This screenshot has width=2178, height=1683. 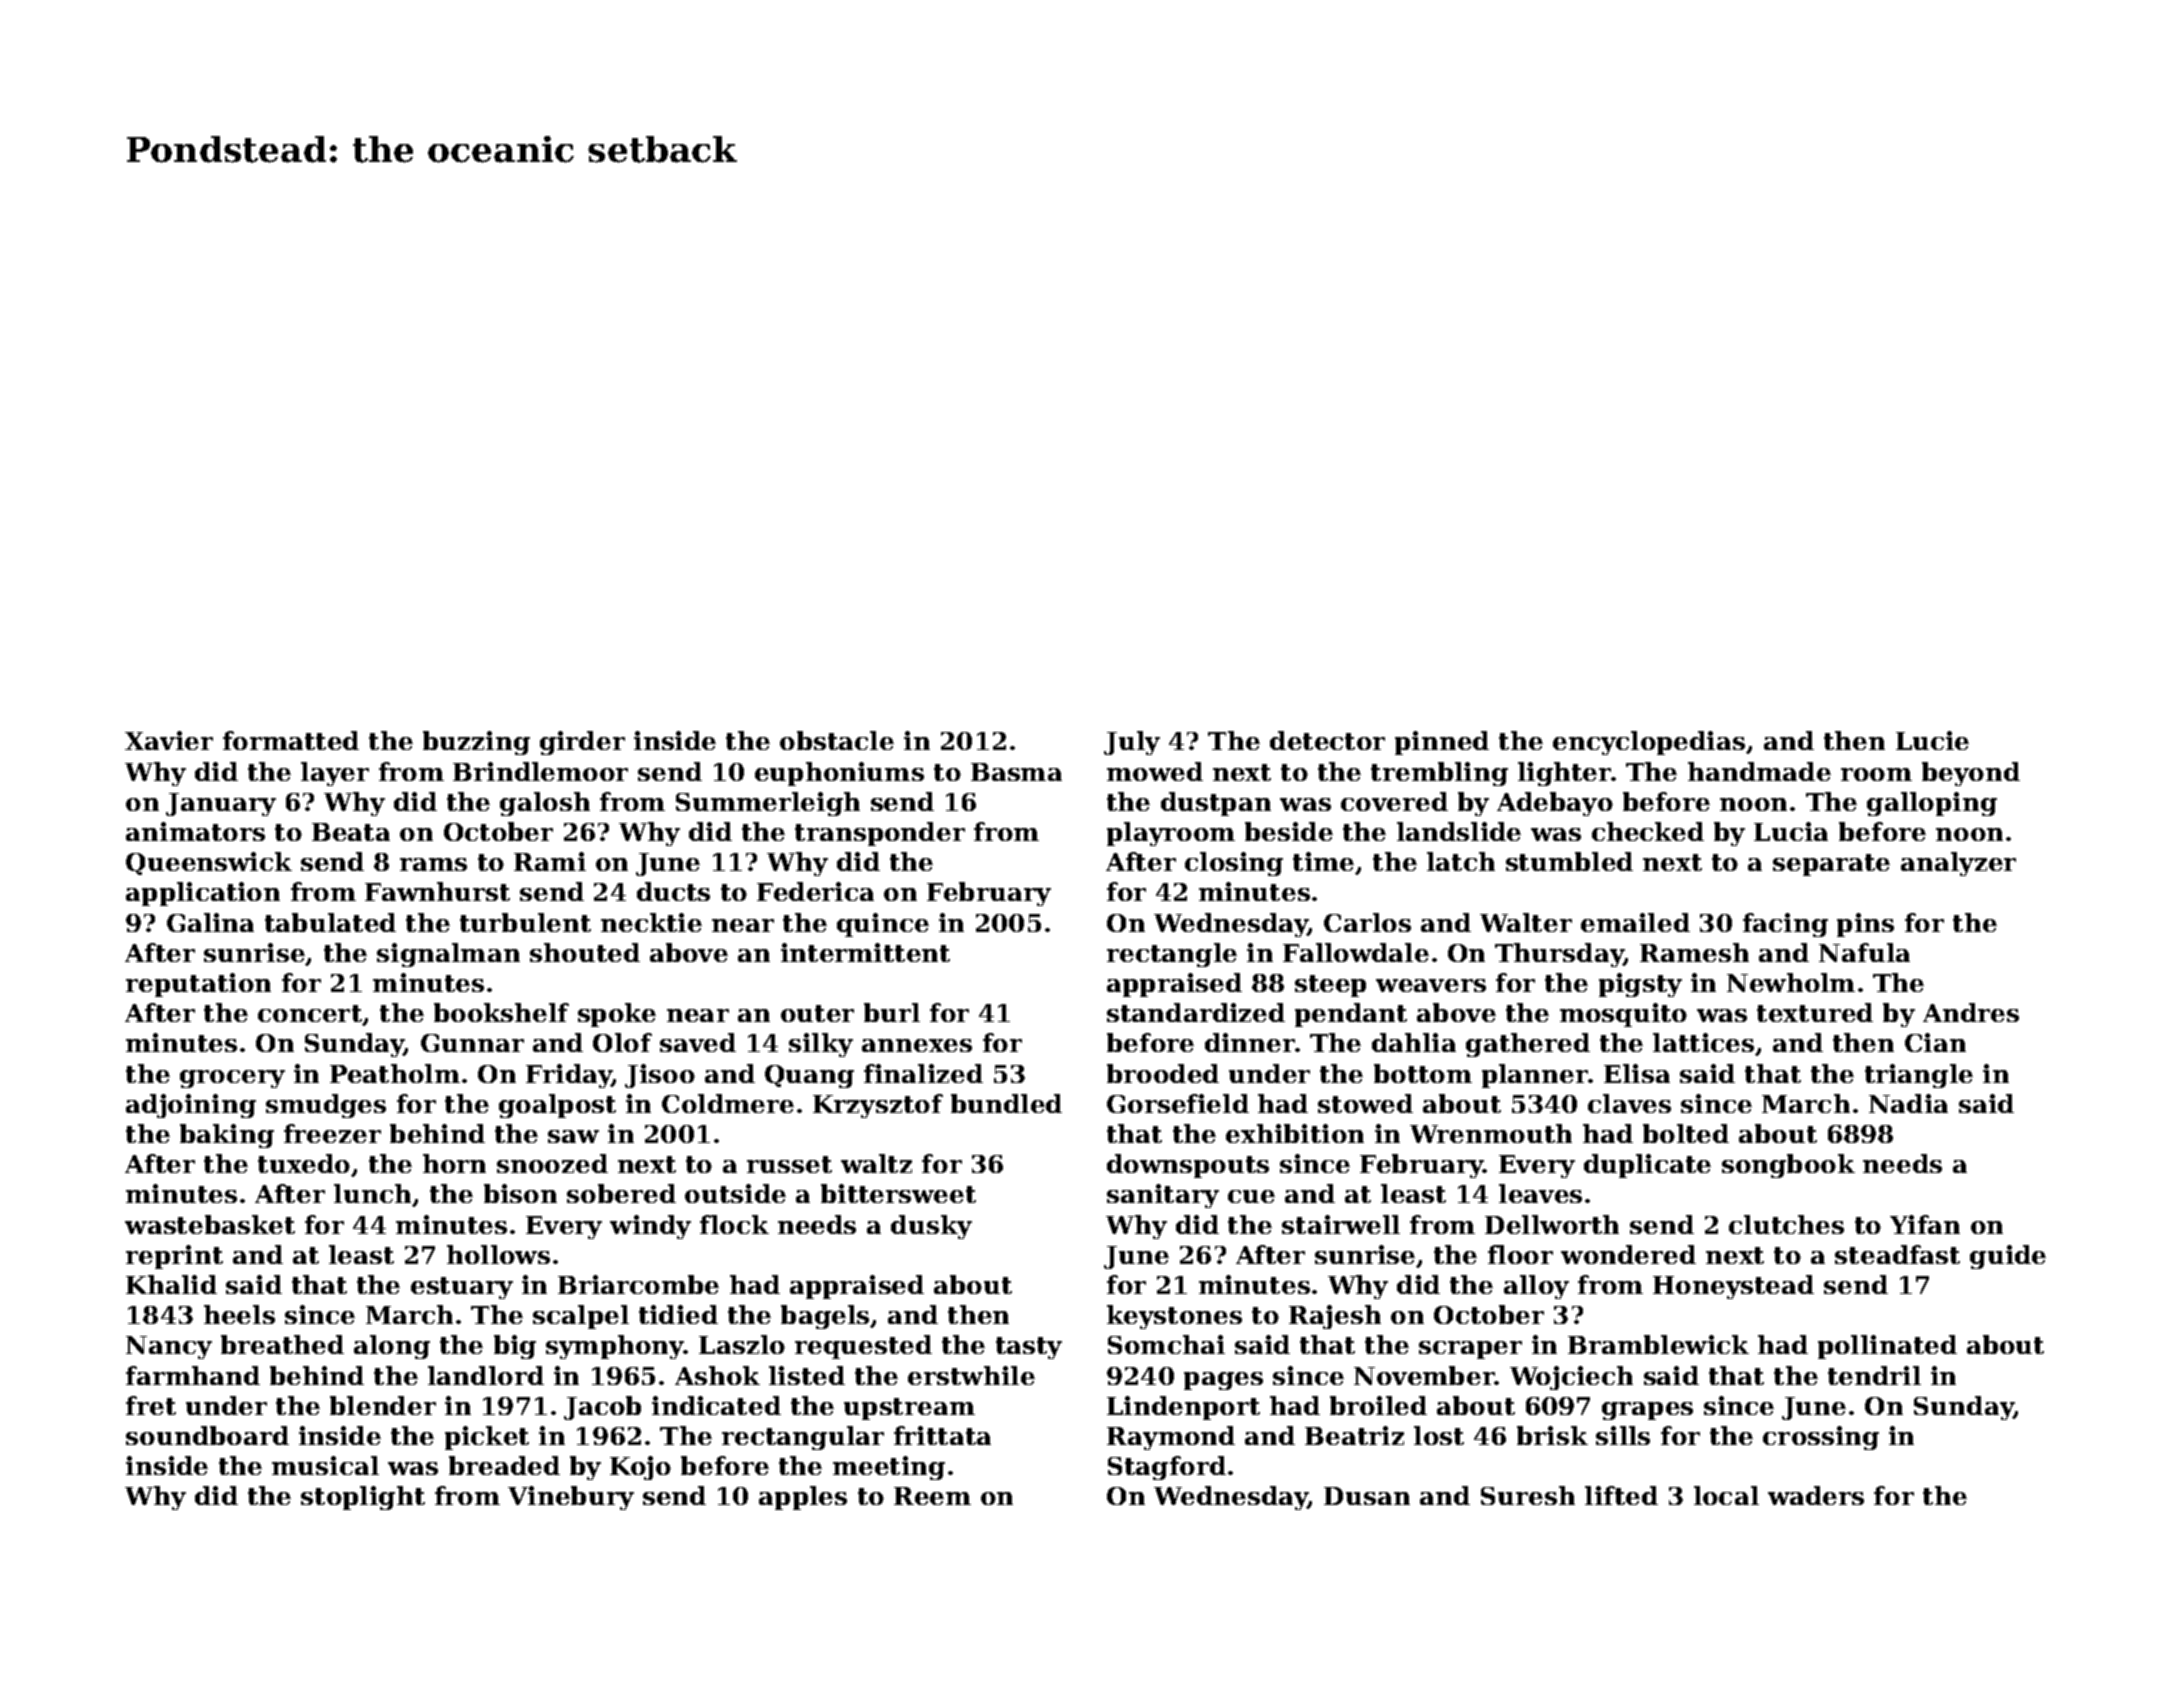 I want to click on Lucie, so click(x=1932, y=740).
